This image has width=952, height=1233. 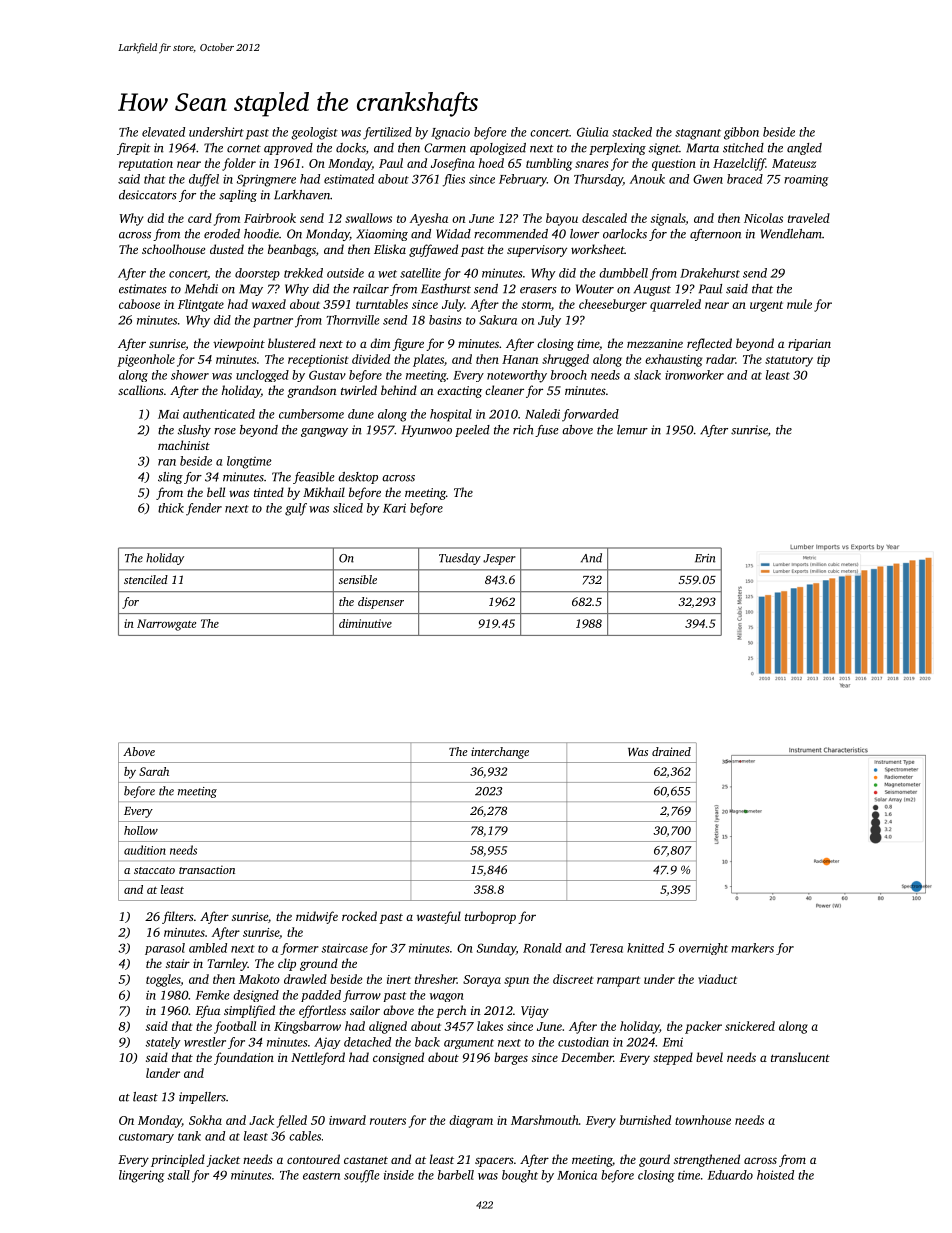 What do you see at coordinates (775, 1175) in the image?
I see `hoisted` at bounding box center [775, 1175].
